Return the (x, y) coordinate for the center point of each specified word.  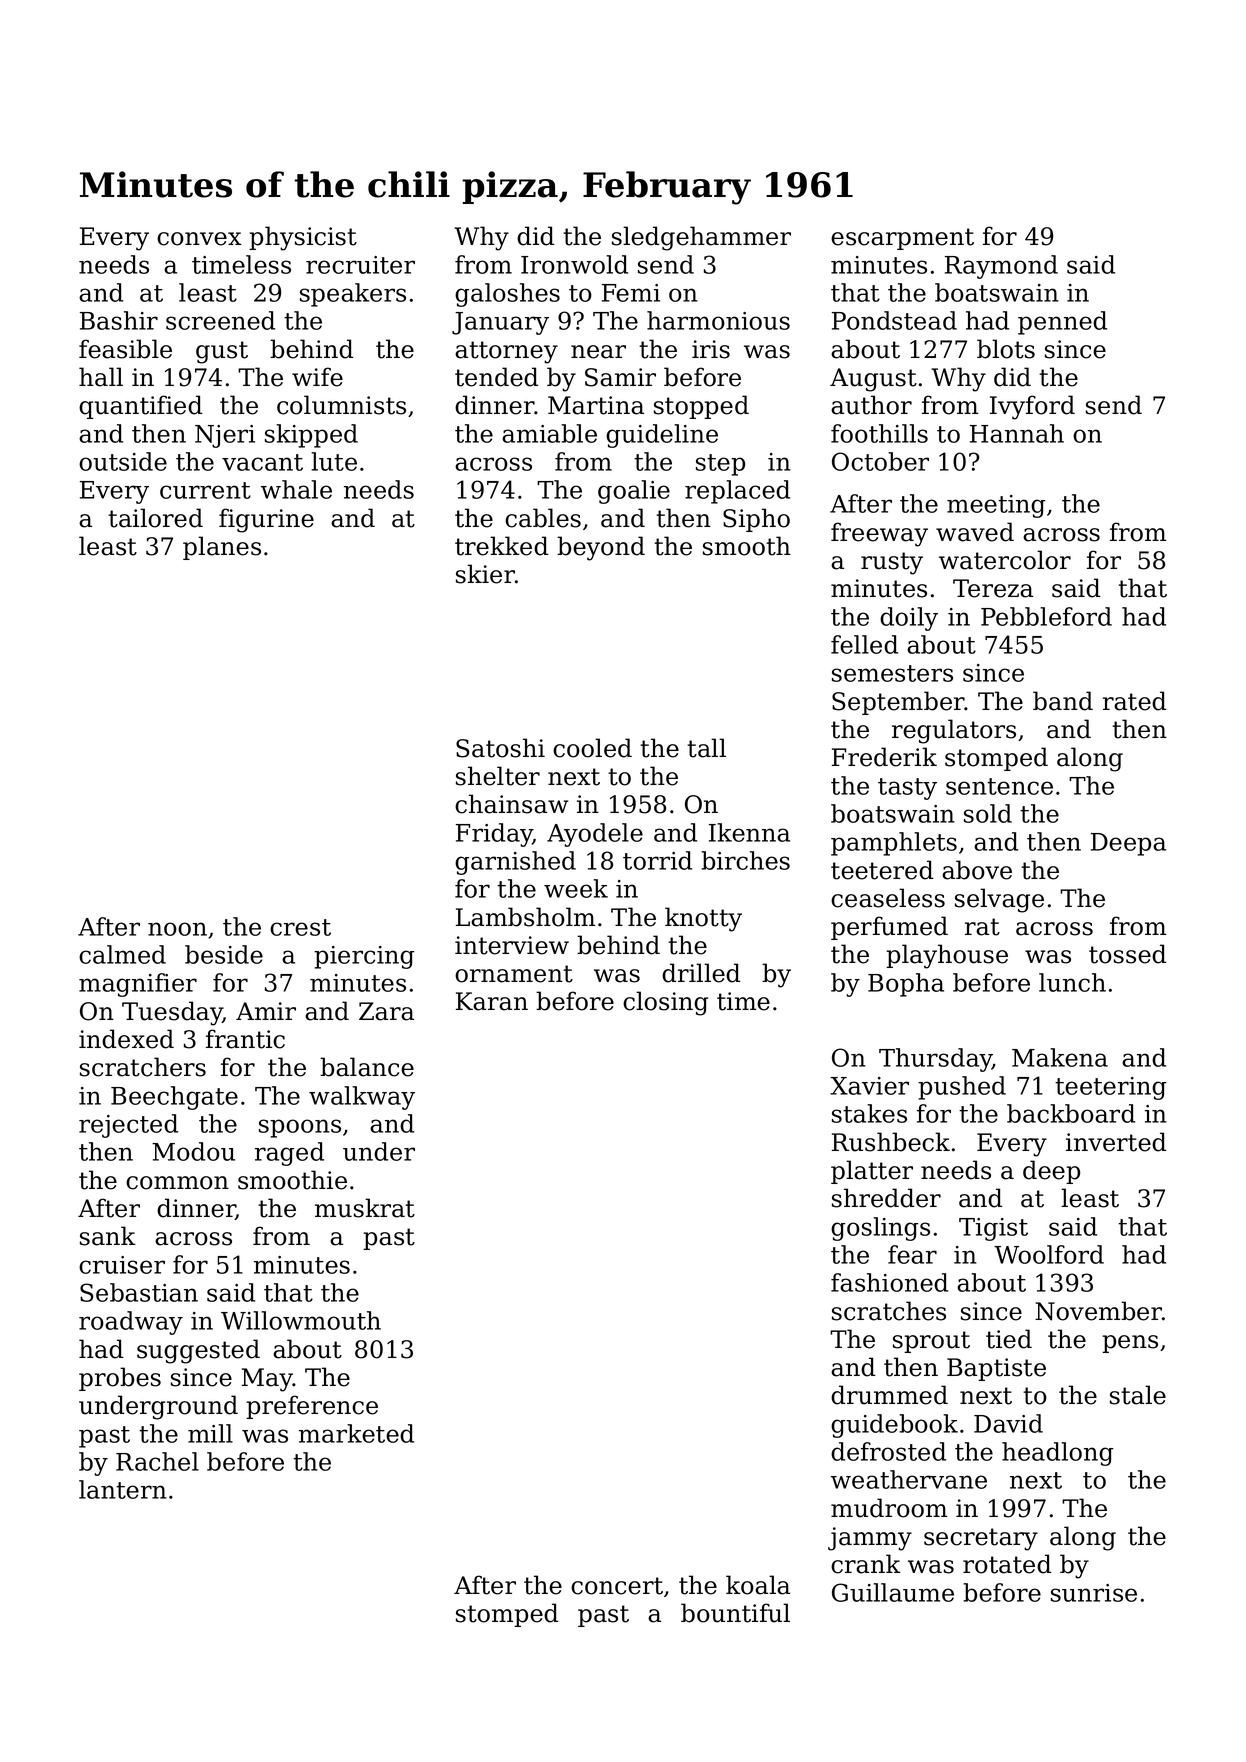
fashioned (889, 1282)
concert (617, 1586)
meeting (996, 506)
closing (665, 1003)
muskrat (365, 1208)
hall (101, 377)
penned (1062, 323)
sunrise (1094, 1593)
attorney (506, 352)
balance (367, 1067)
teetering (1110, 1088)
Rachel (157, 1461)
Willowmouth (301, 1320)
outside (123, 461)
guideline (662, 436)
